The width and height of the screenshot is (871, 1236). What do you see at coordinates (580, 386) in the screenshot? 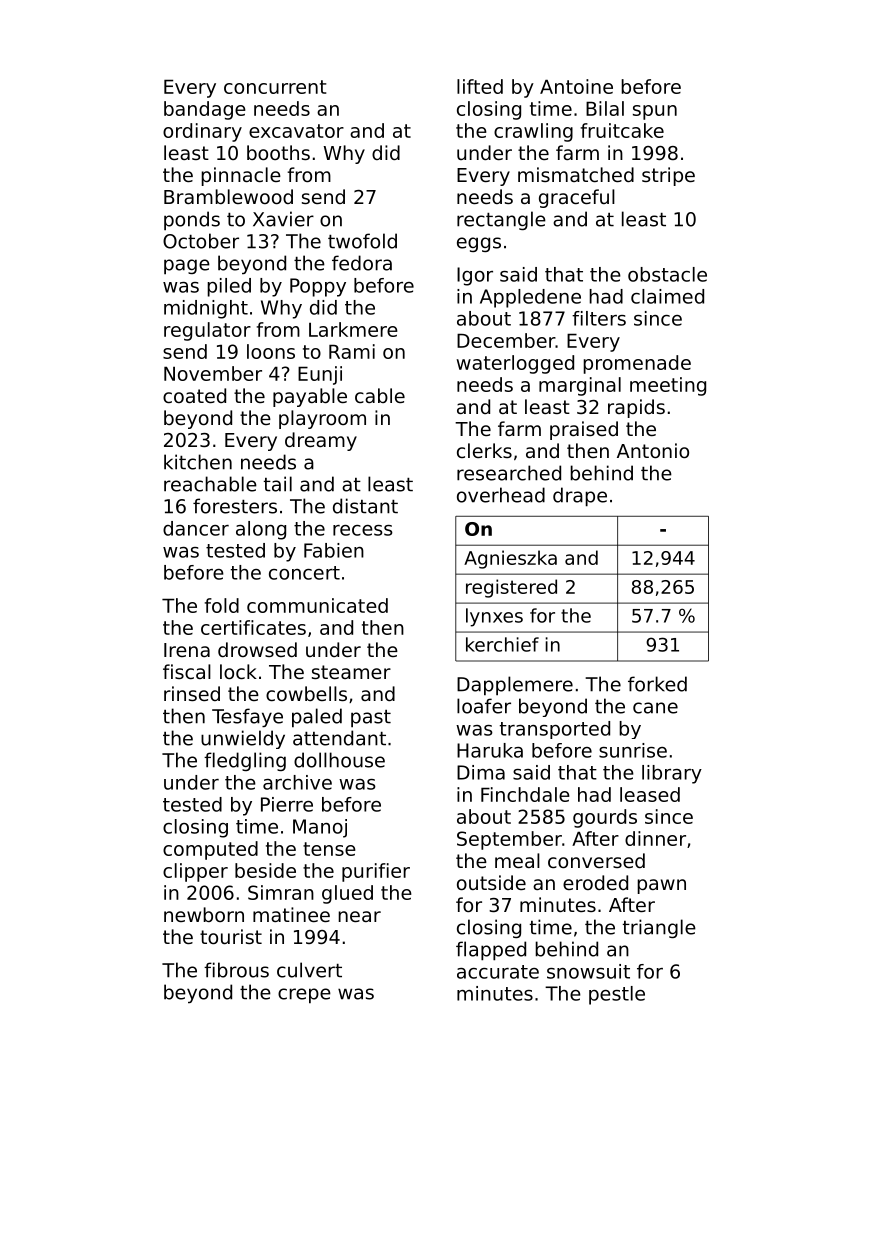
I see `marginal` at bounding box center [580, 386].
